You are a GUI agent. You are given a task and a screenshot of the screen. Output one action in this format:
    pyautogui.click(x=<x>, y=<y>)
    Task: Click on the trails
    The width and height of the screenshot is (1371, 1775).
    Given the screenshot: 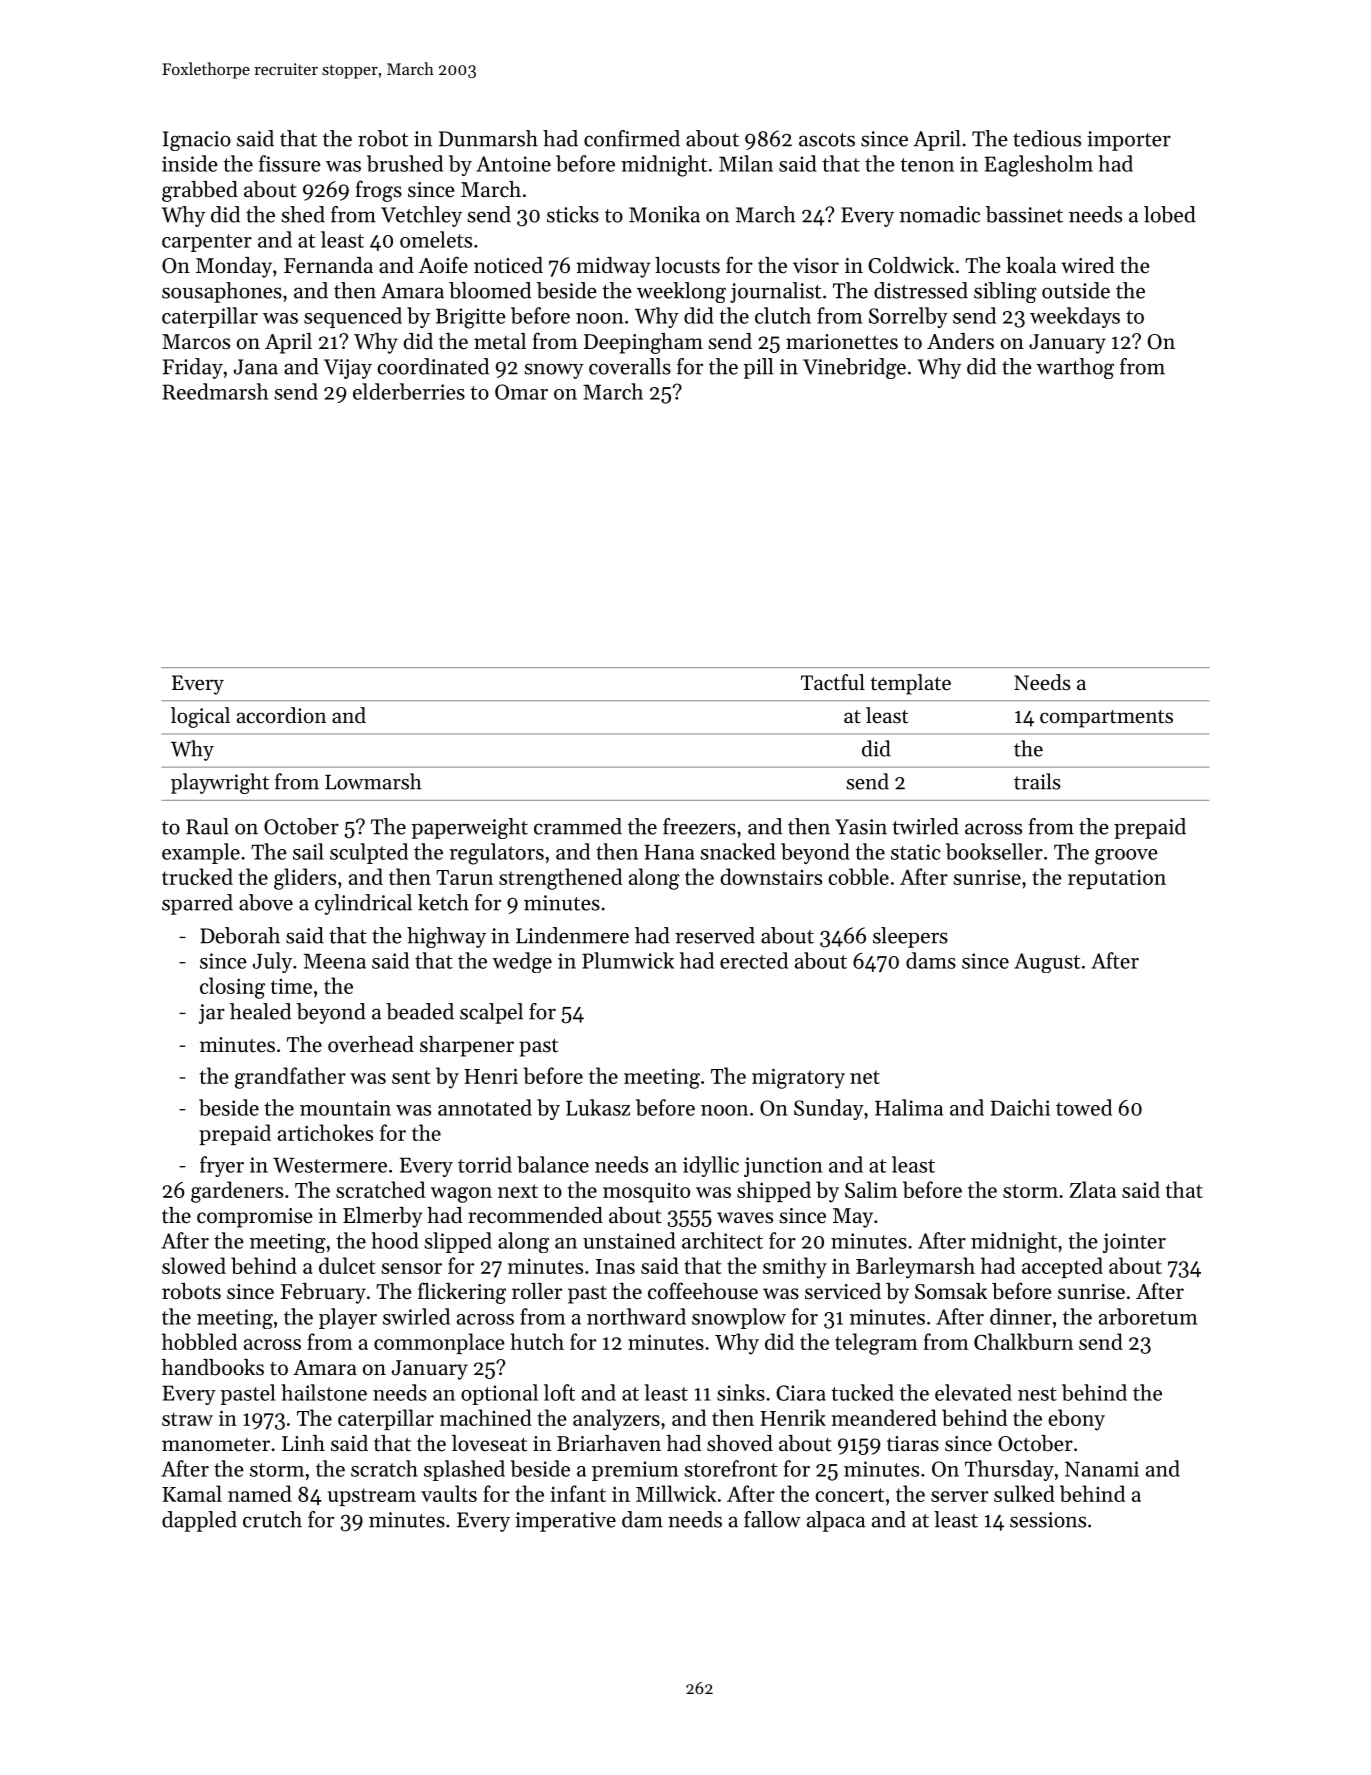 What is the action you would take?
    pyautogui.click(x=1037, y=781)
